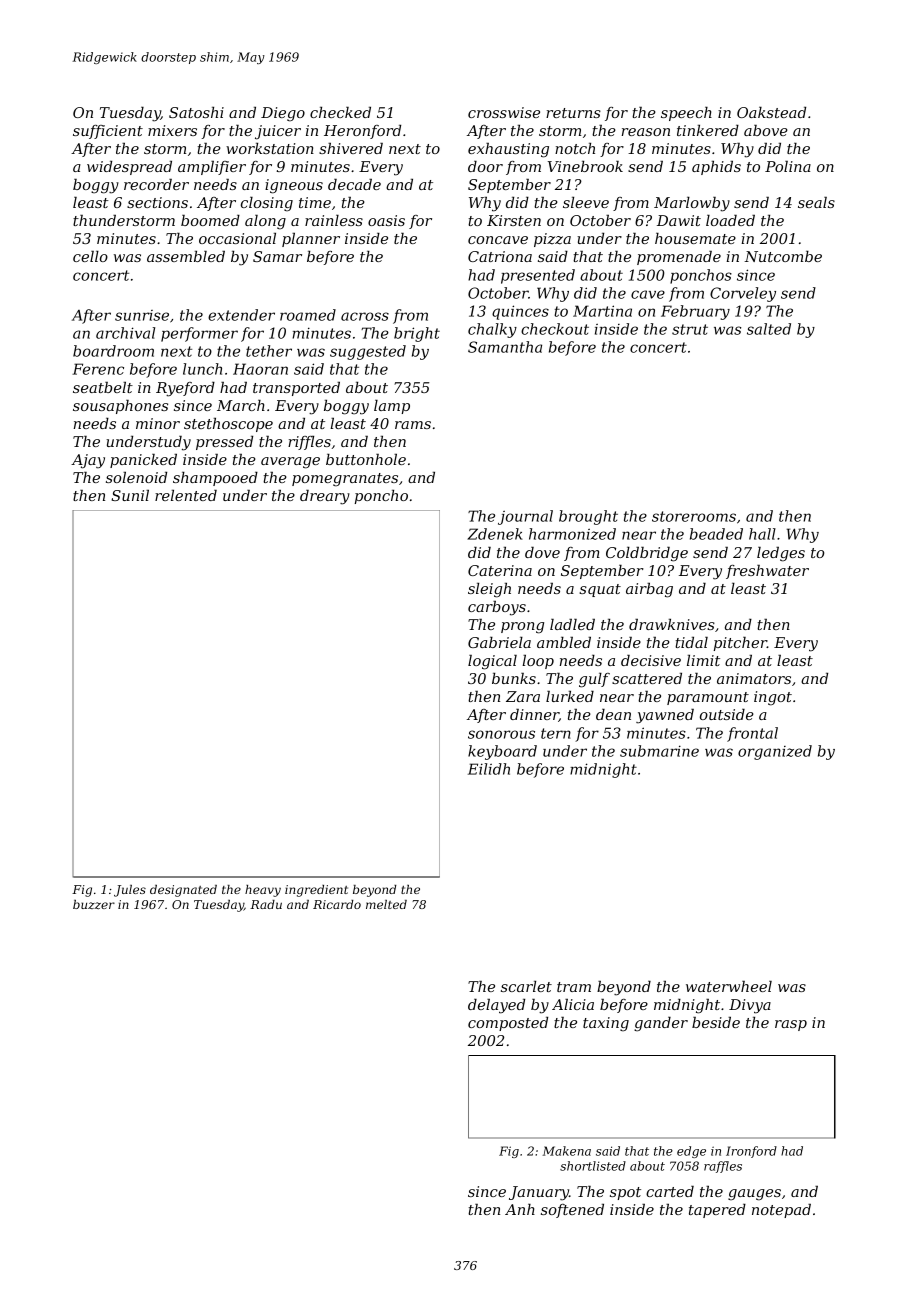 Image resolution: width=908 pixels, height=1316 pixels. What do you see at coordinates (386, 904) in the image?
I see `melted` at bounding box center [386, 904].
